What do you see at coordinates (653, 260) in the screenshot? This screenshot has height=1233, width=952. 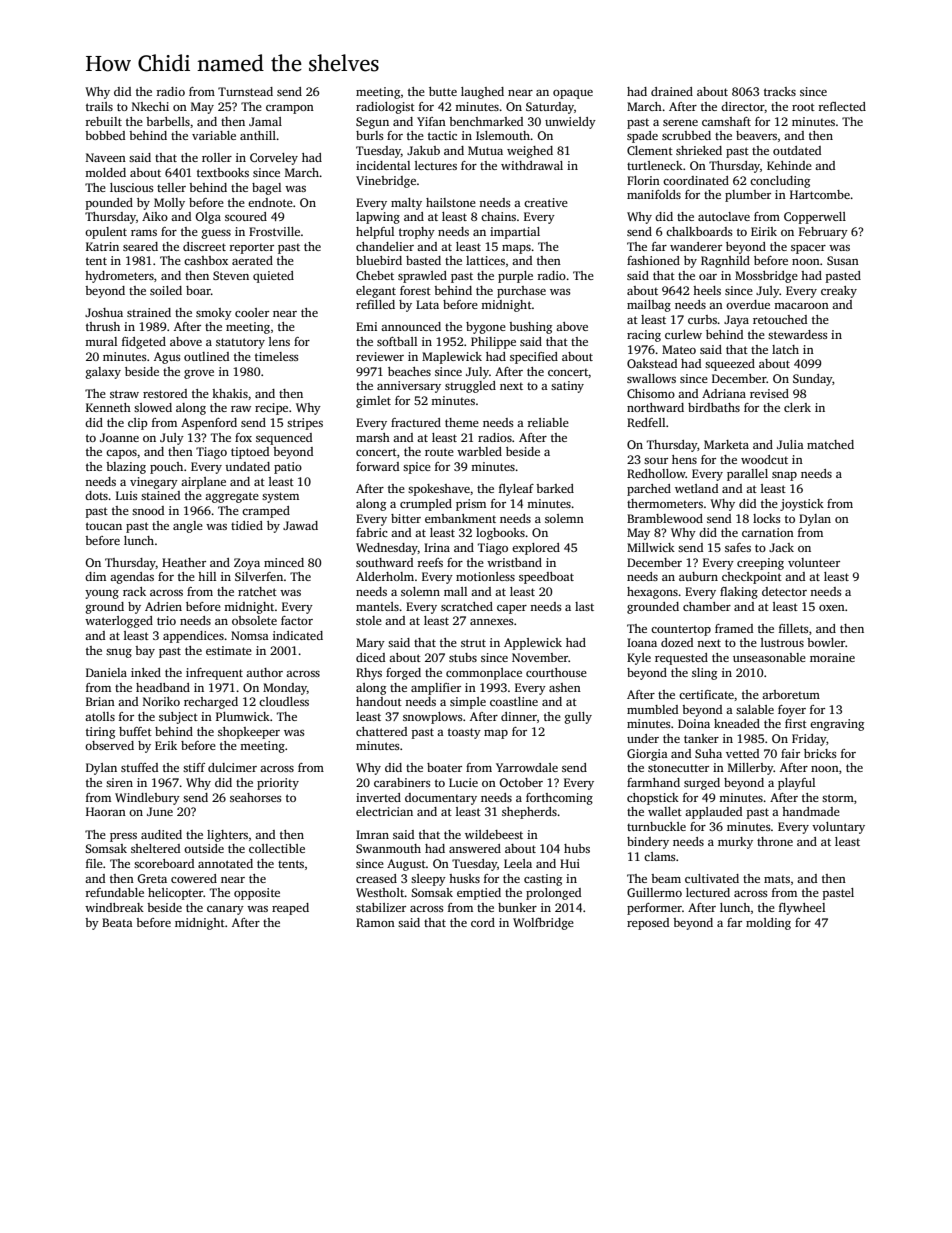 I see `fashioned` at bounding box center [653, 260].
